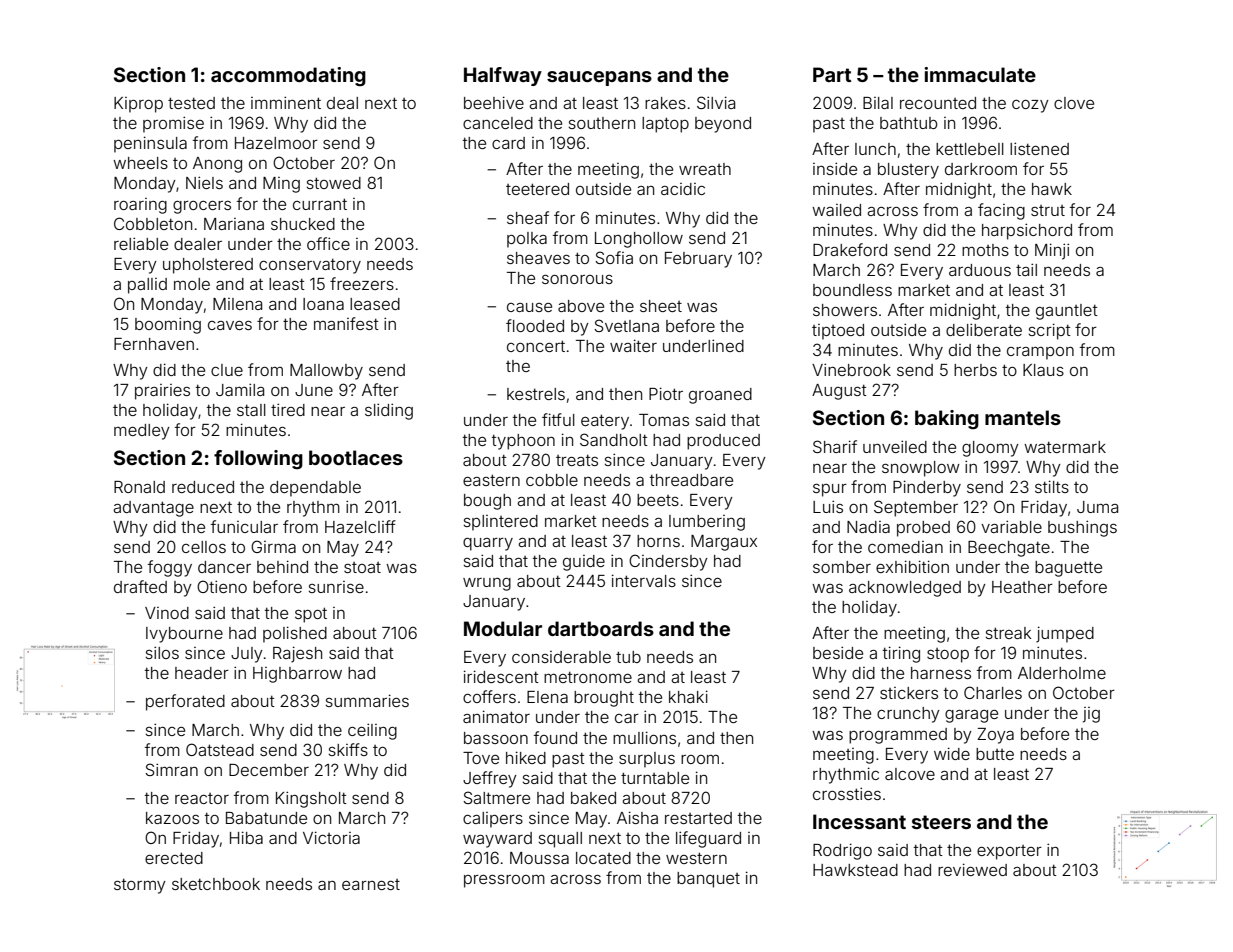 This screenshot has width=1233, height=952. I want to click on accommodating, so click(288, 77).
